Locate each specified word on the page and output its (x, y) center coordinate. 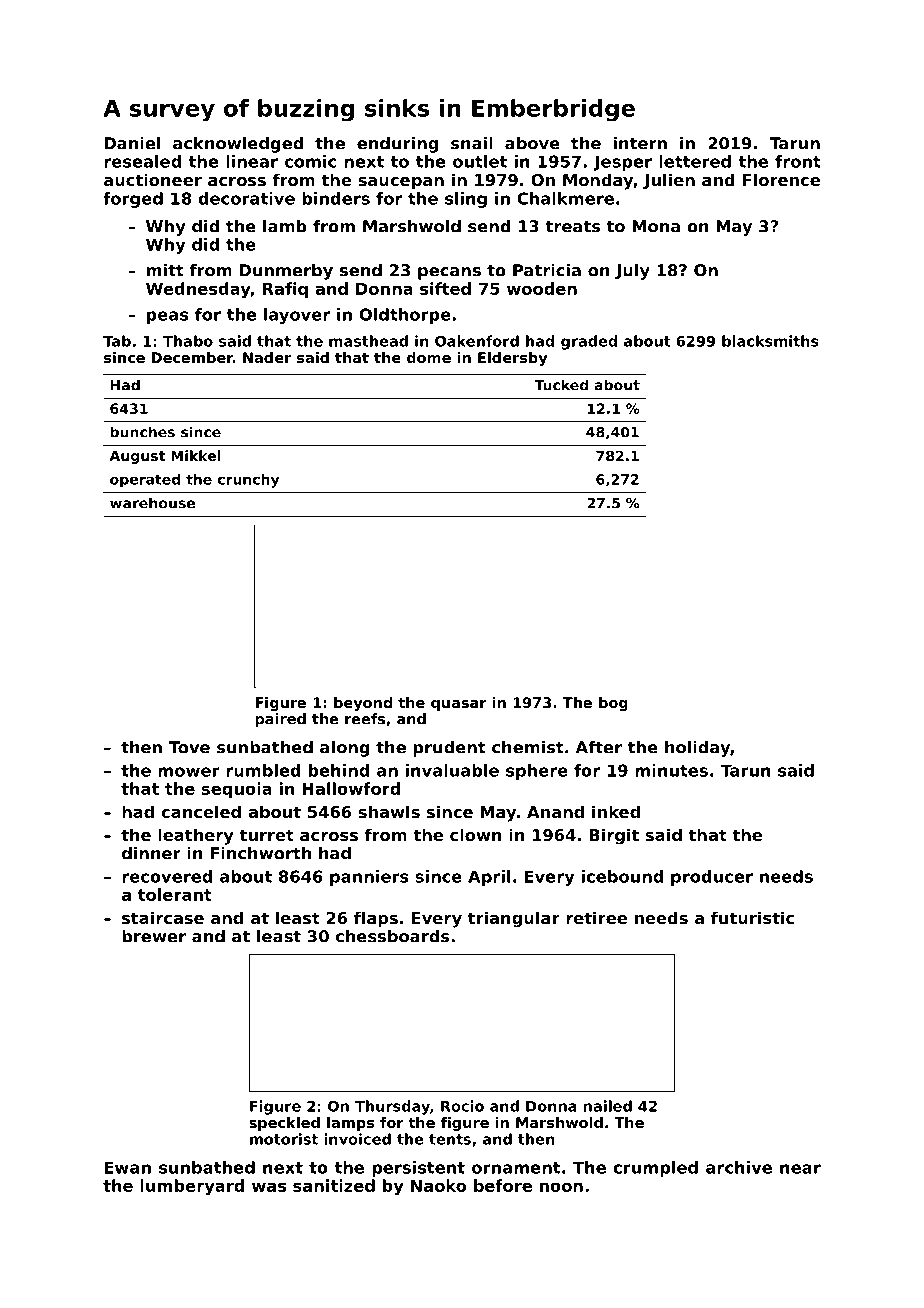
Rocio (462, 1106)
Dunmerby (286, 272)
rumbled (263, 770)
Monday (598, 181)
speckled (284, 1124)
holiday (697, 749)
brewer (154, 936)
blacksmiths (770, 341)
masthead (368, 341)
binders (336, 198)
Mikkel (196, 455)
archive (739, 1167)
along (345, 749)
